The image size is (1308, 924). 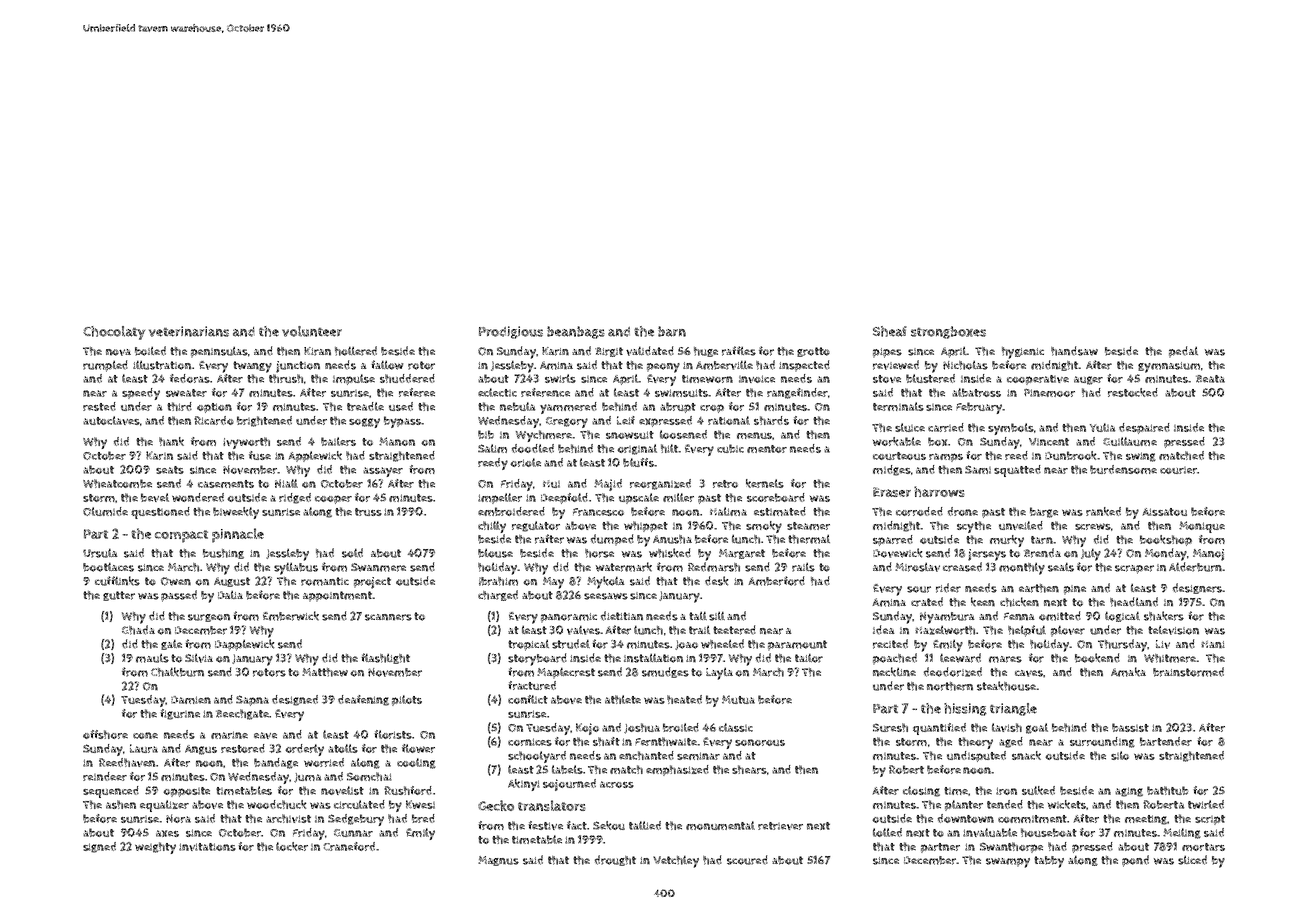 I want to click on locker, so click(x=292, y=846).
